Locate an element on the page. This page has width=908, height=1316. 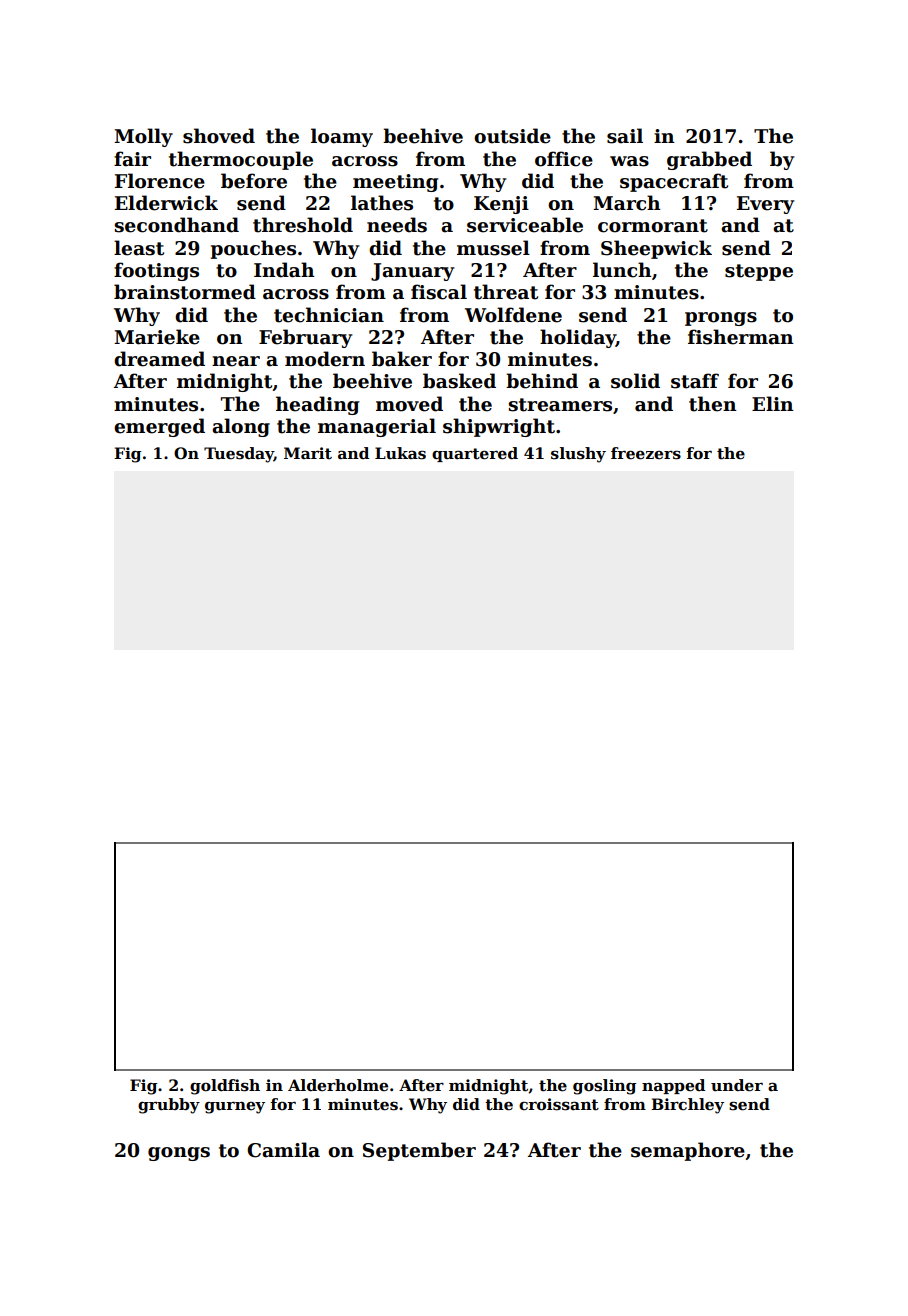
croissant is located at coordinates (559, 1104).
